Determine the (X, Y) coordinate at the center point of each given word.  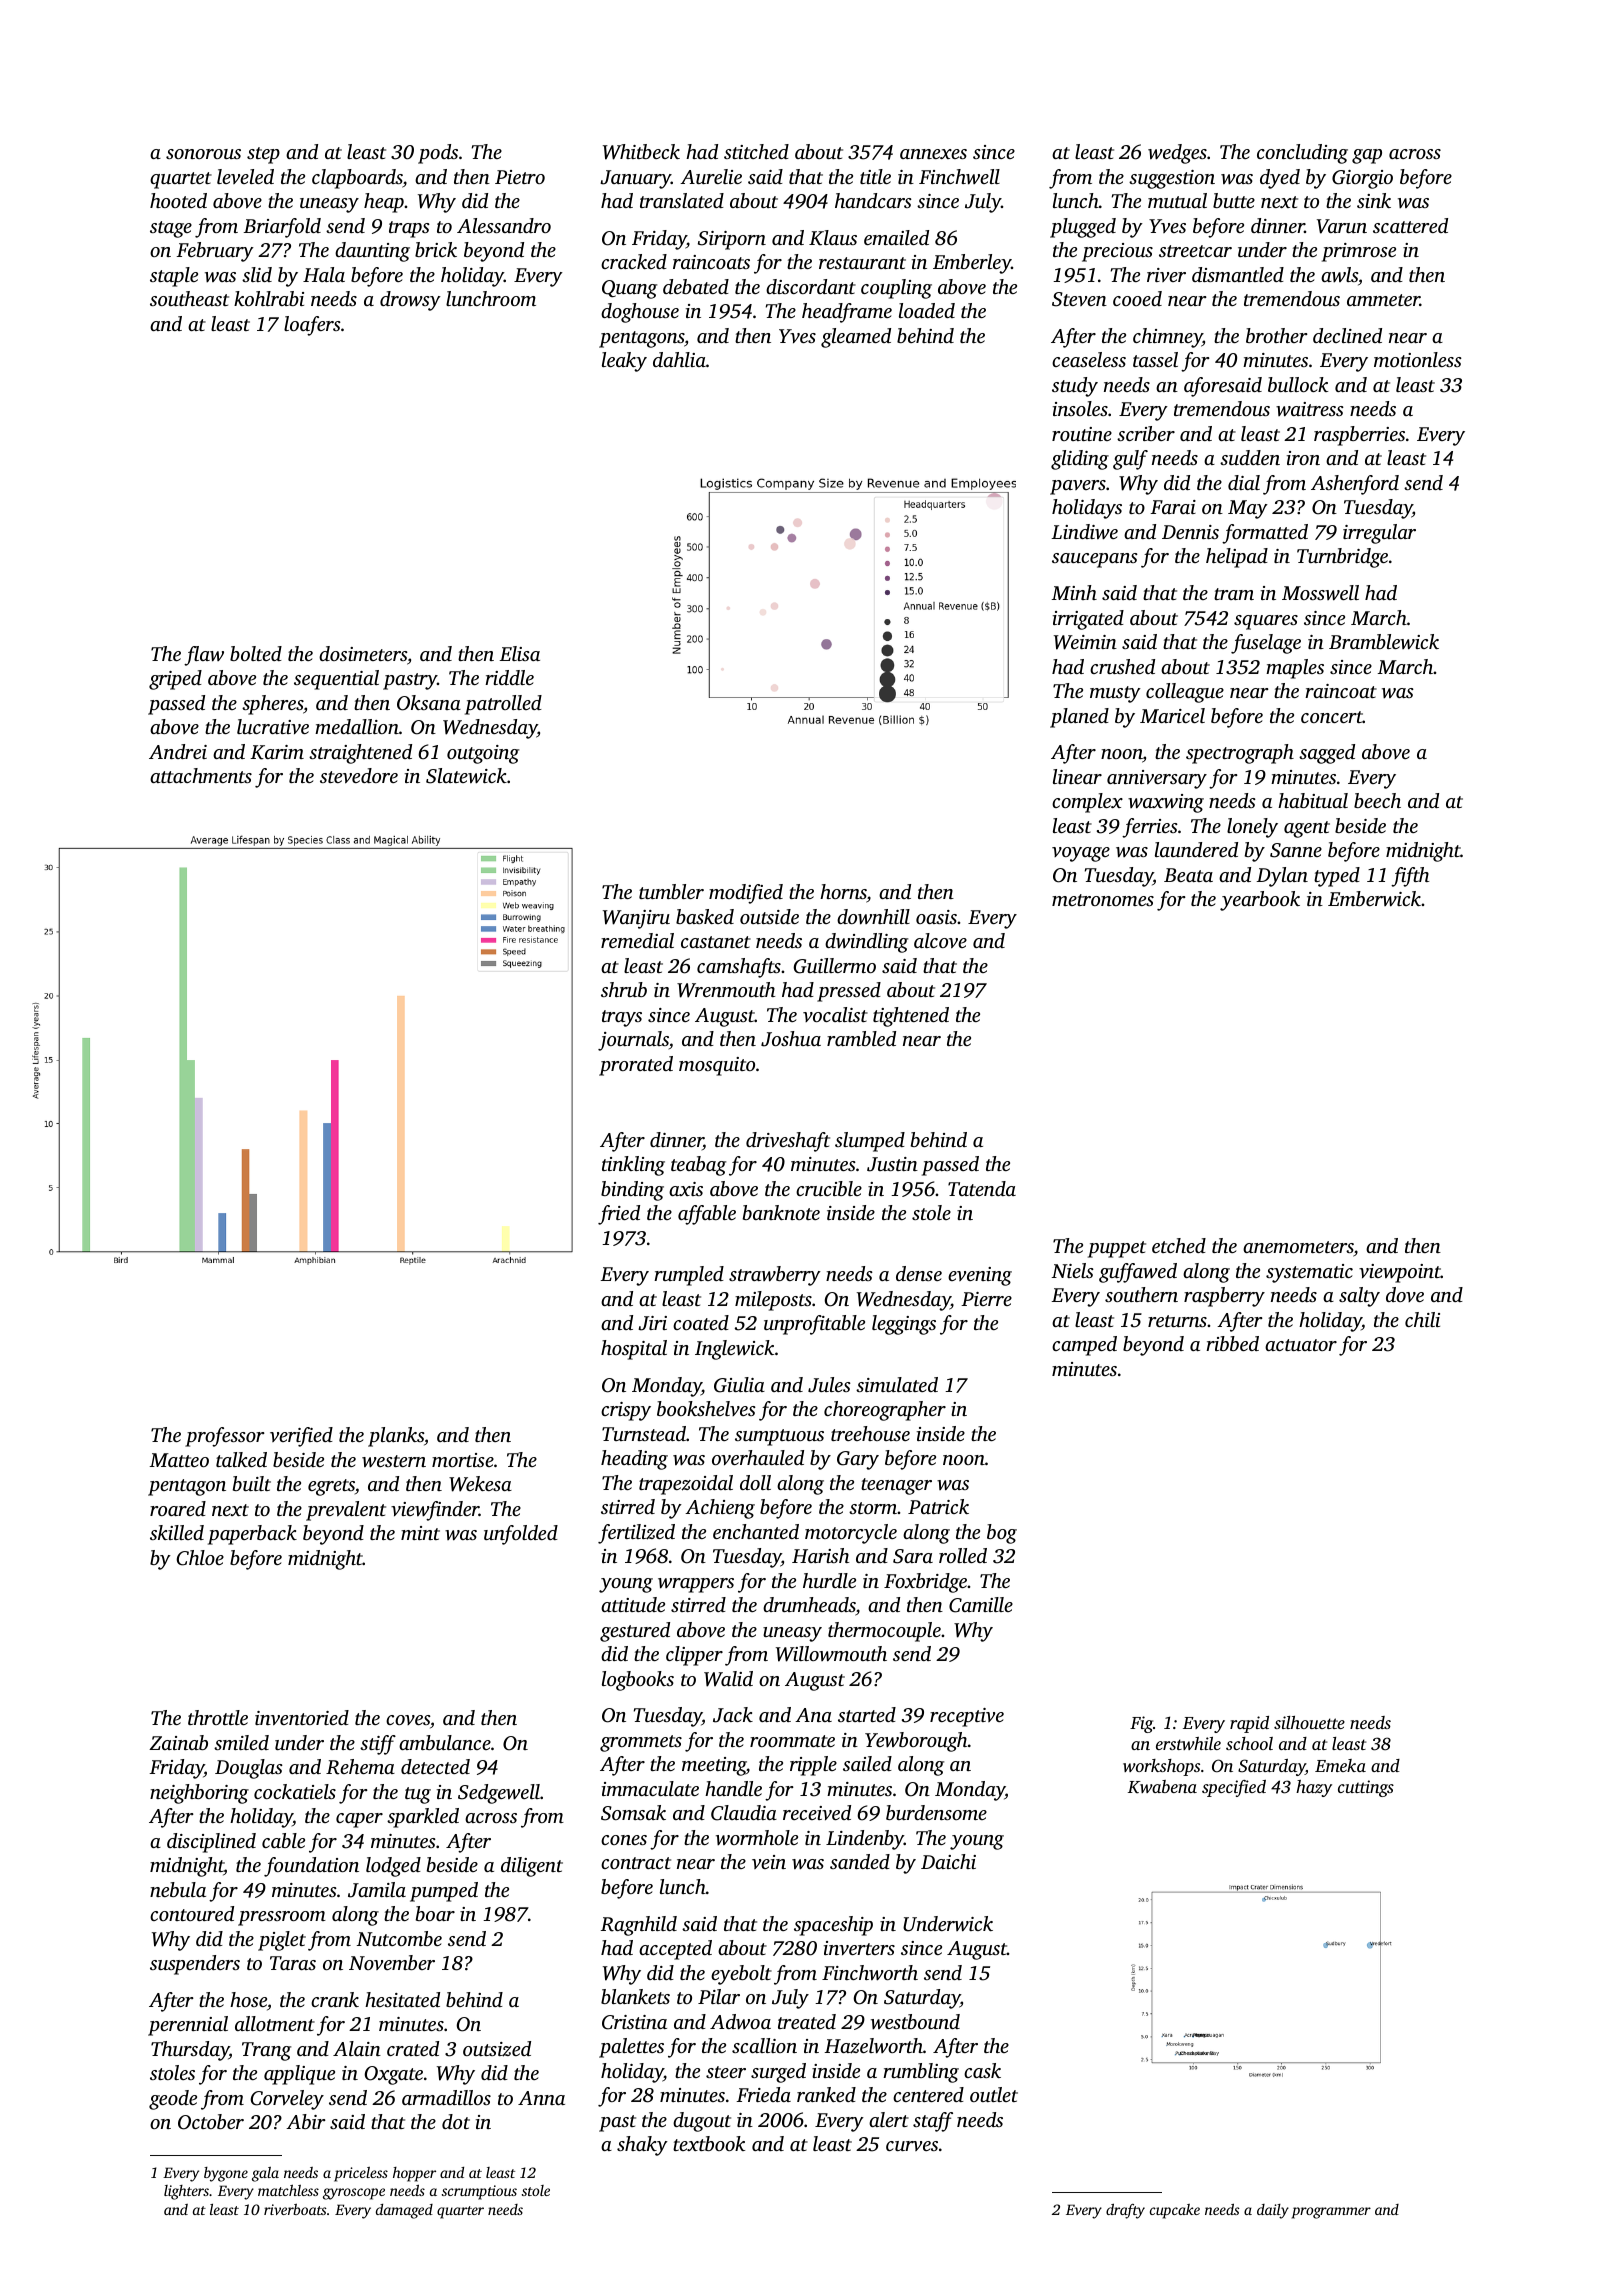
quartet (181, 180)
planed (1079, 718)
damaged (404, 2211)
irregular (1379, 534)
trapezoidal (686, 1485)
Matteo (179, 1460)
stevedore (359, 776)
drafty (1125, 2211)
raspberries (1359, 436)
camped (1084, 1346)
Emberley (972, 264)
